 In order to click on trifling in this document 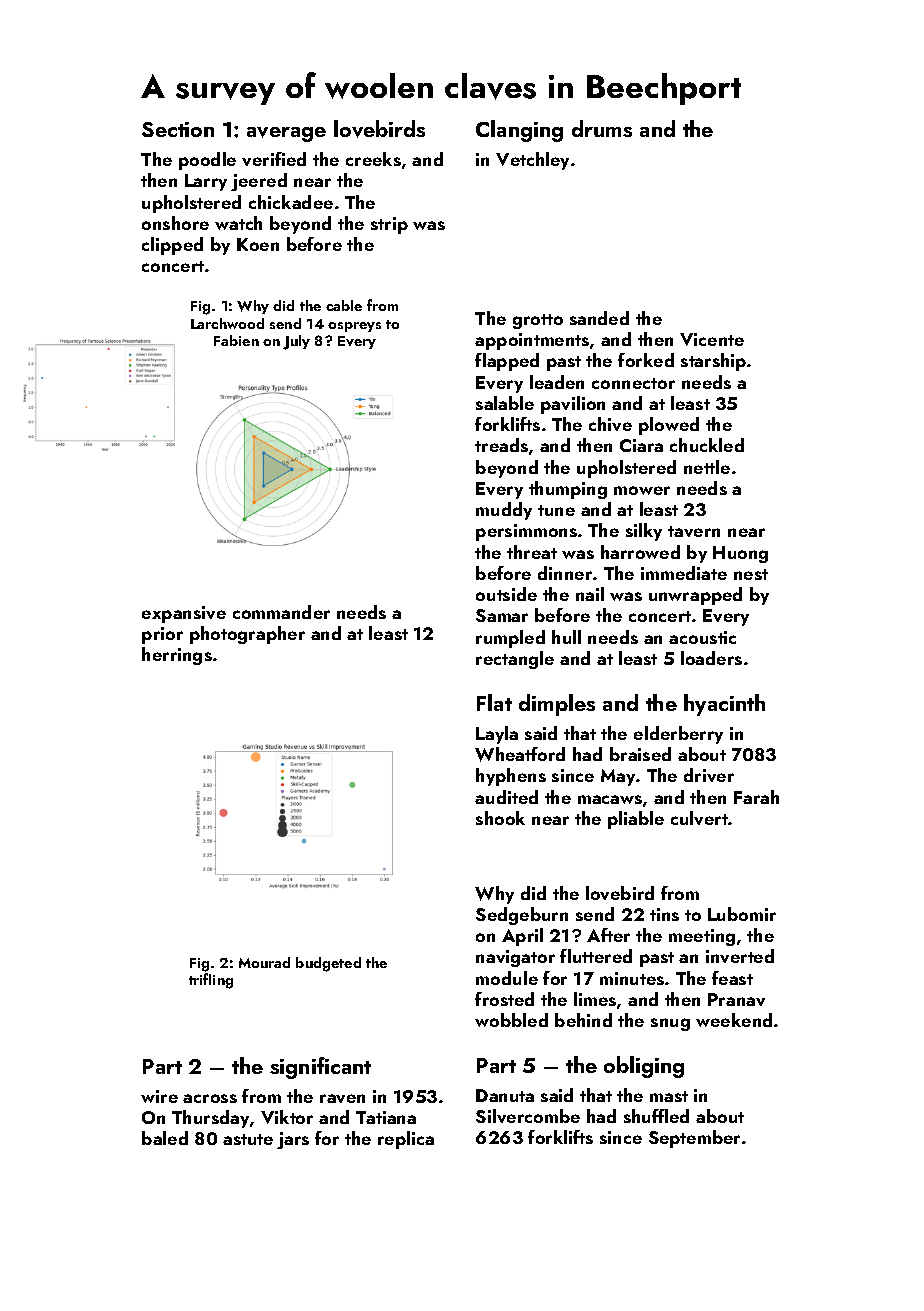, I will do `click(211, 981)`.
